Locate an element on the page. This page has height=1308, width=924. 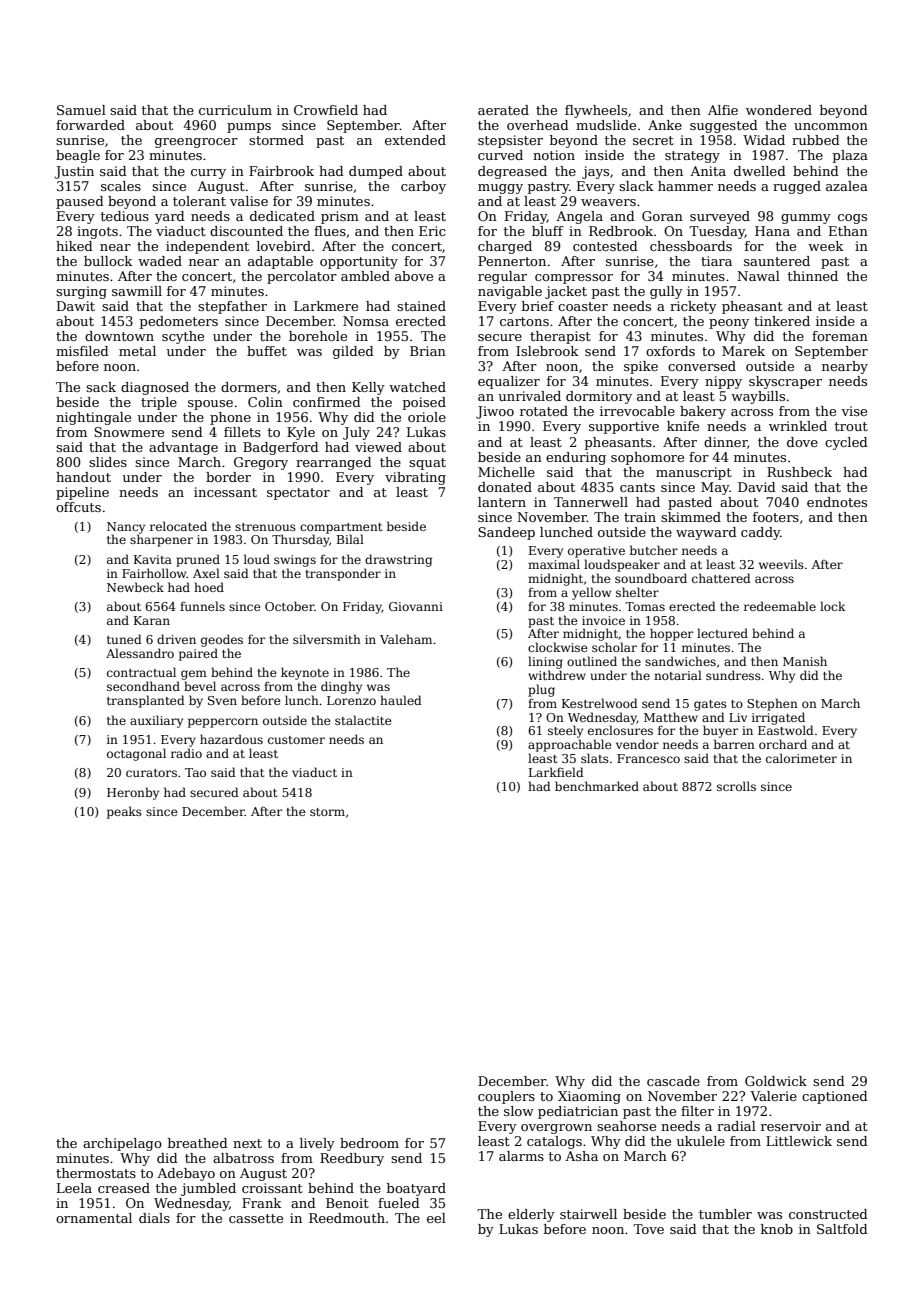
vise is located at coordinates (854, 411).
